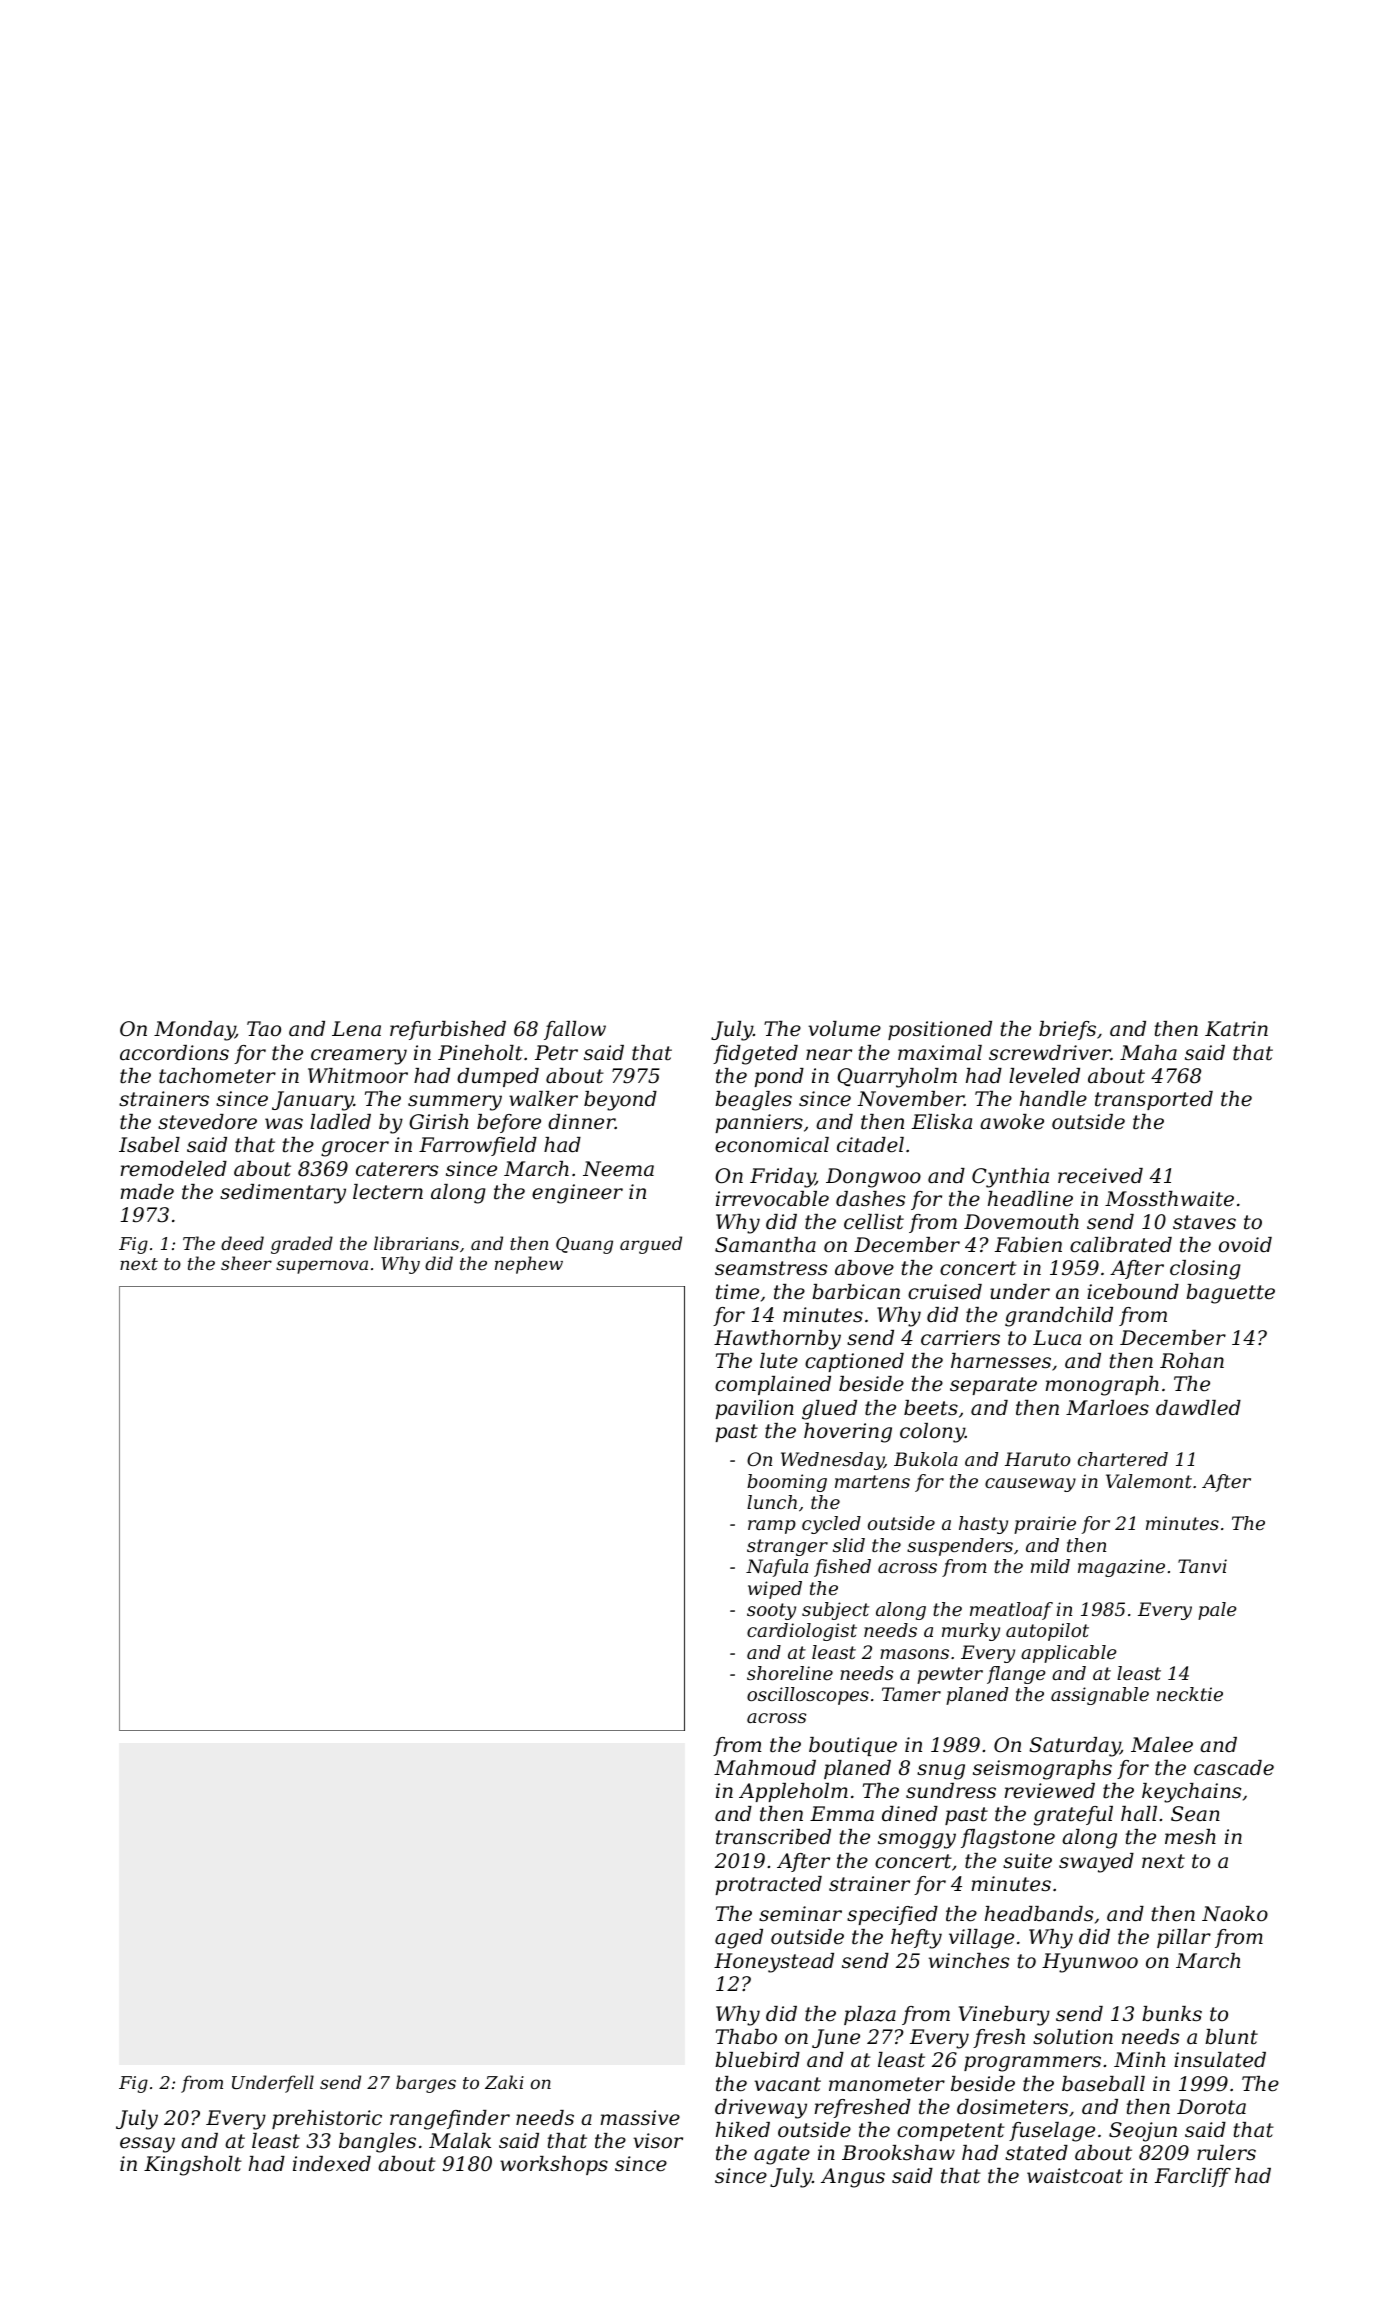 Image resolution: width=1400 pixels, height=2305 pixels. What do you see at coordinates (940, 1053) in the screenshot?
I see `maximal` at bounding box center [940, 1053].
